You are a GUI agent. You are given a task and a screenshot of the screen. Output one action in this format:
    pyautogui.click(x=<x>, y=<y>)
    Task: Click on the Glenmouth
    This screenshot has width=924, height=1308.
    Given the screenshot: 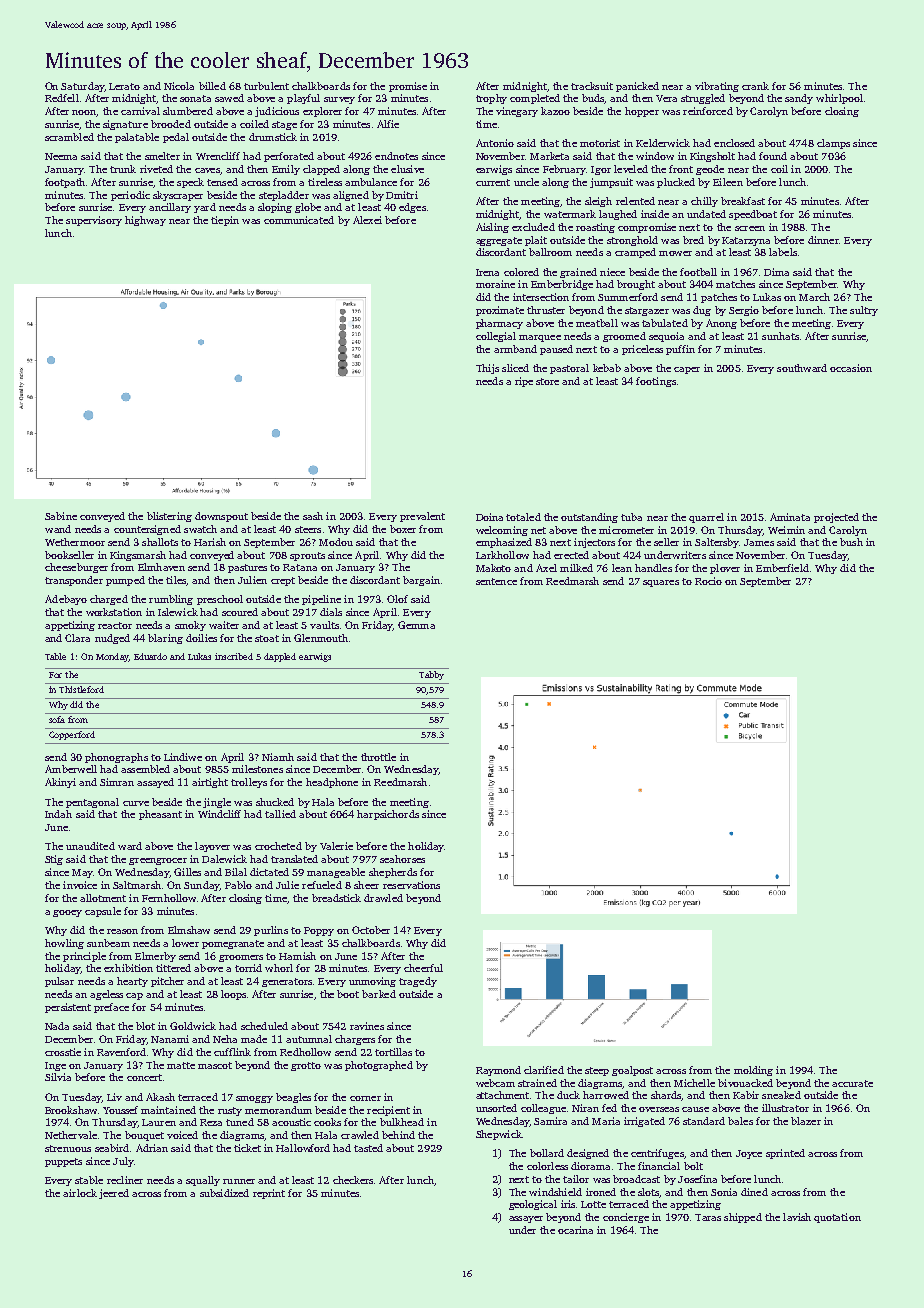 What is the action you would take?
    pyautogui.click(x=321, y=638)
